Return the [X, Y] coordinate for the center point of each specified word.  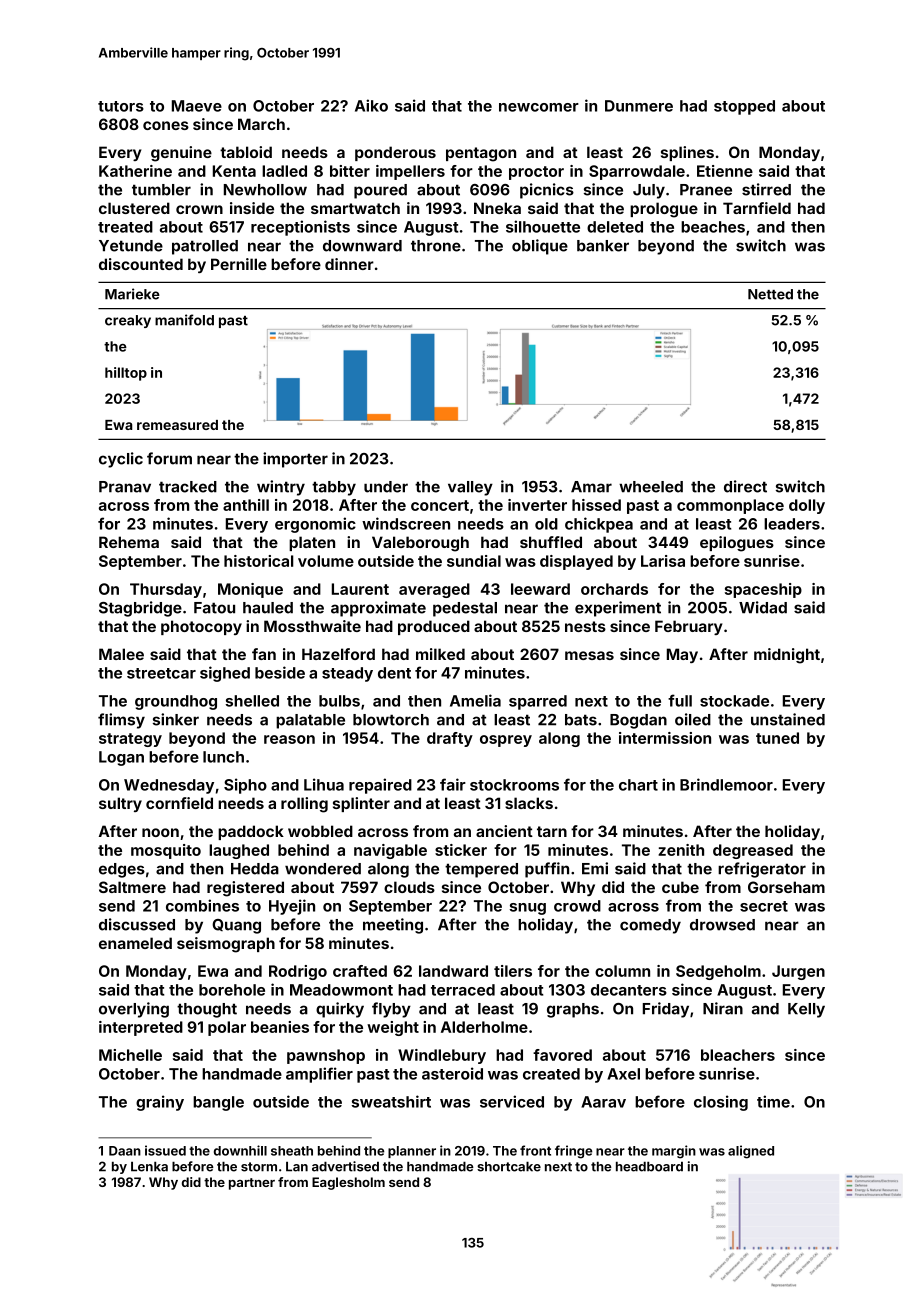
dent [394, 673]
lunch [223, 757]
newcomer [539, 107]
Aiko [371, 105]
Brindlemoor [726, 784]
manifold [184, 320]
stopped [744, 107]
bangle [218, 1103]
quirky [340, 1010]
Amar [591, 487]
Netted [770, 294]
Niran [723, 1008]
